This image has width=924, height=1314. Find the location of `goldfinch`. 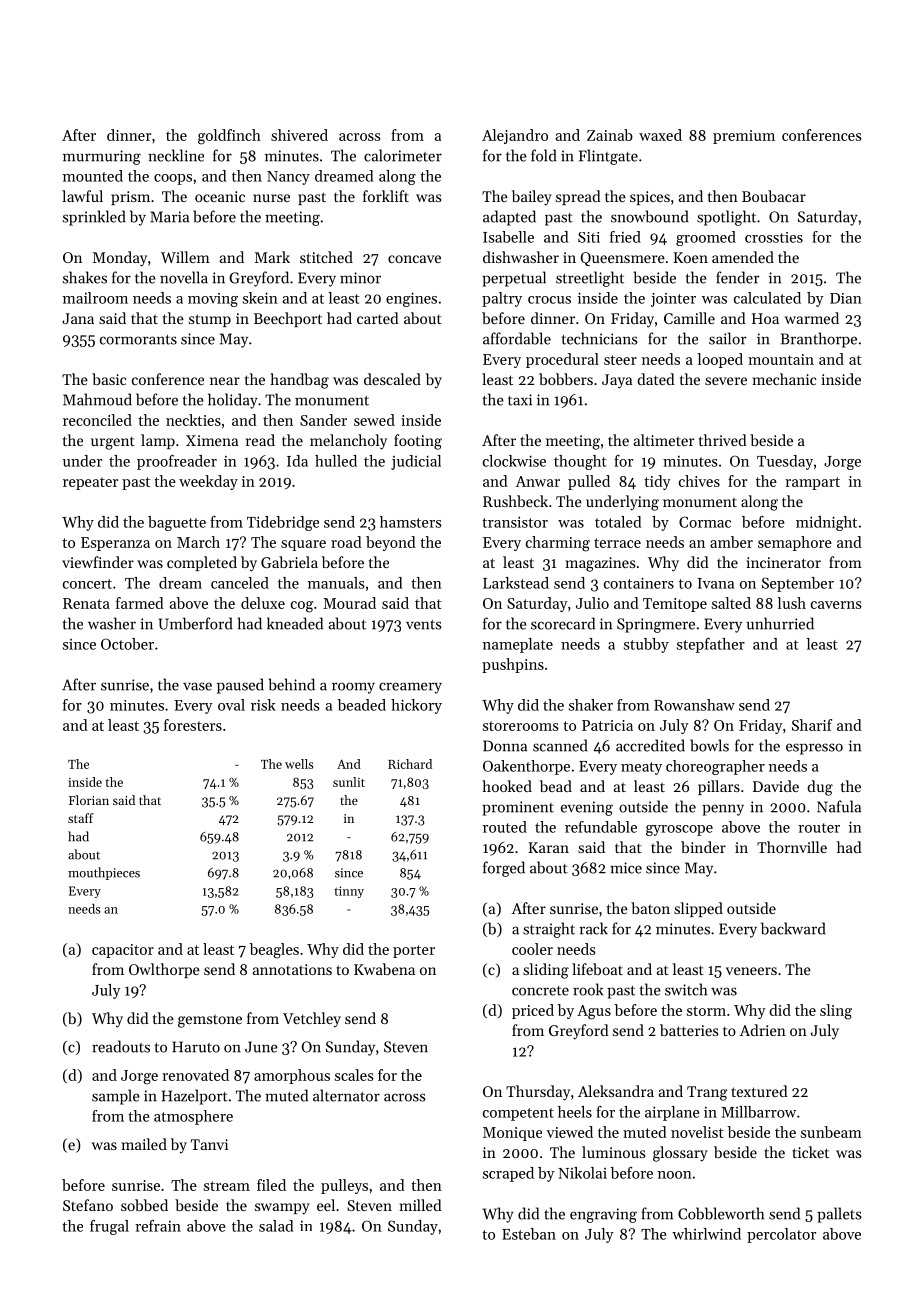

goldfinch is located at coordinates (229, 137).
